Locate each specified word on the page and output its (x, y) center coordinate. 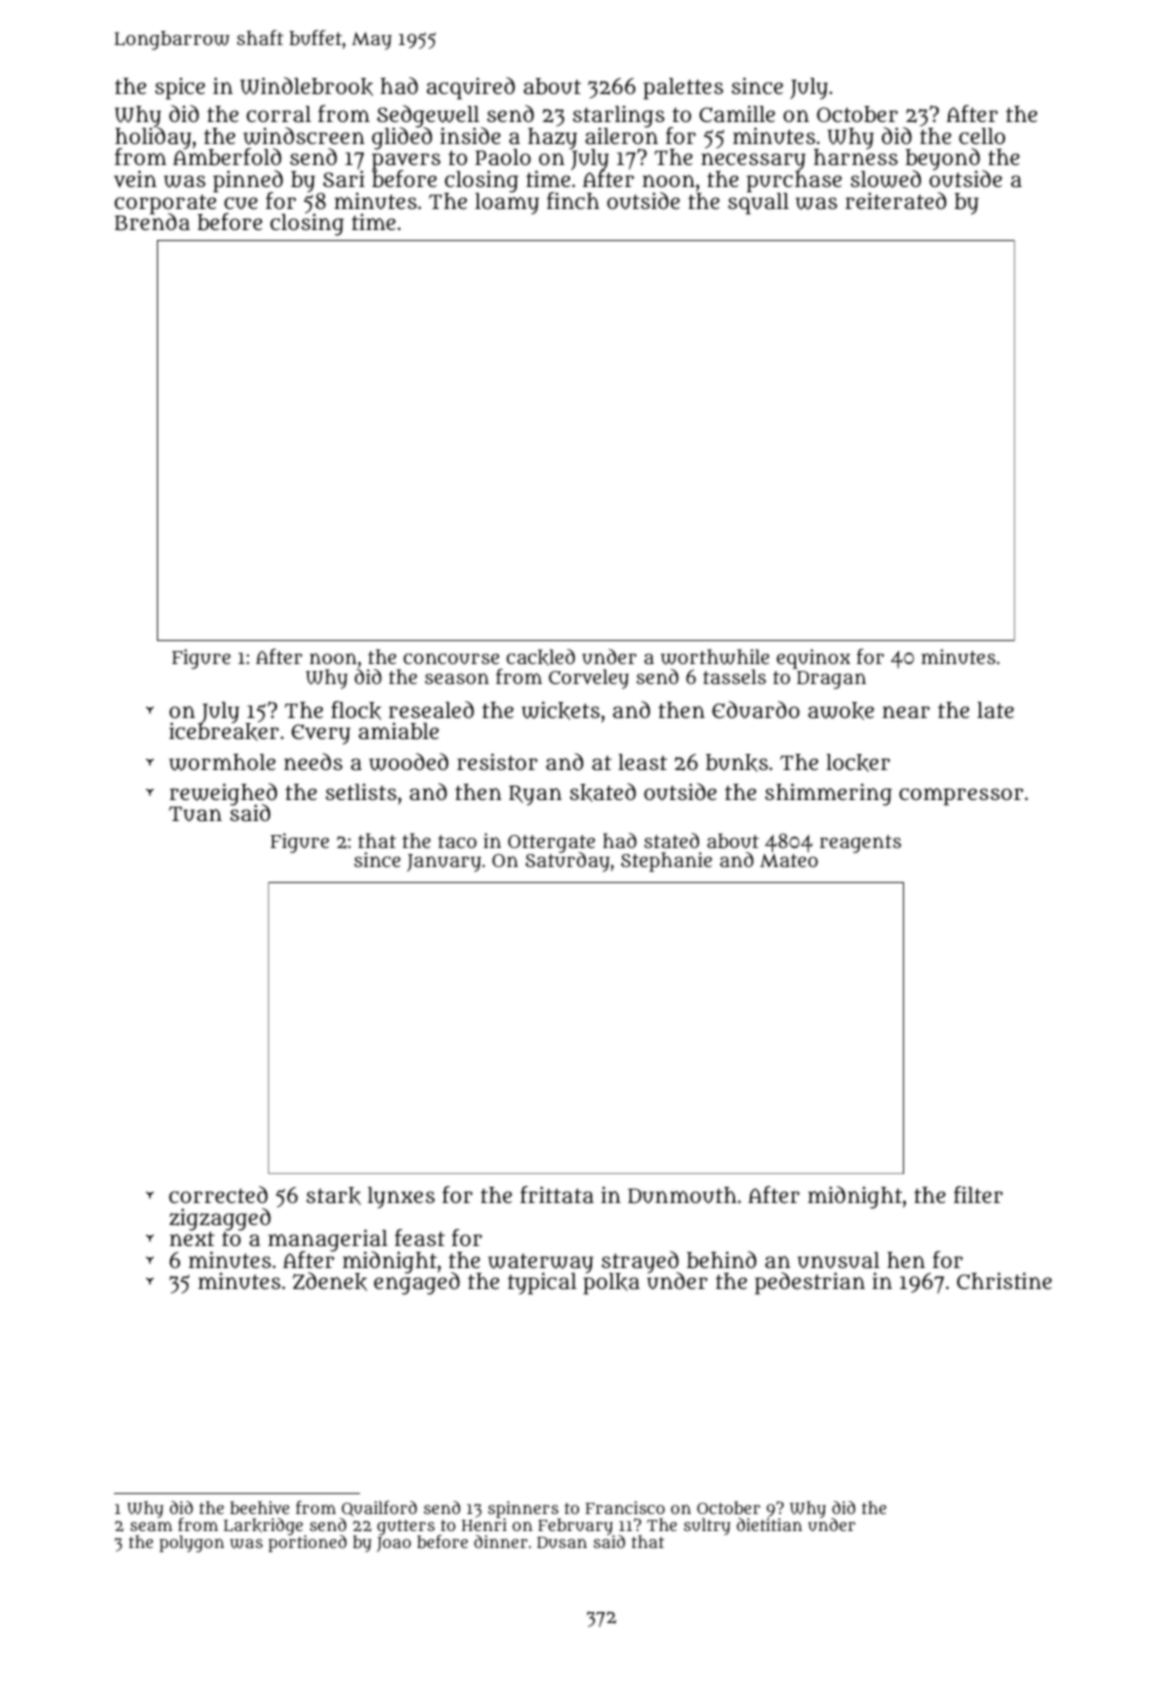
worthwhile (715, 657)
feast (420, 1237)
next (192, 1238)
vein (135, 179)
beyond (943, 159)
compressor (961, 797)
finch (573, 200)
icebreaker (224, 732)
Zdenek (330, 1281)
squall (758, 204)
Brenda (152, 222)
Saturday (567, 862)
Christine (1004, 1280)
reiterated (895, 200)
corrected (218, 1194)
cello (982, 136)
